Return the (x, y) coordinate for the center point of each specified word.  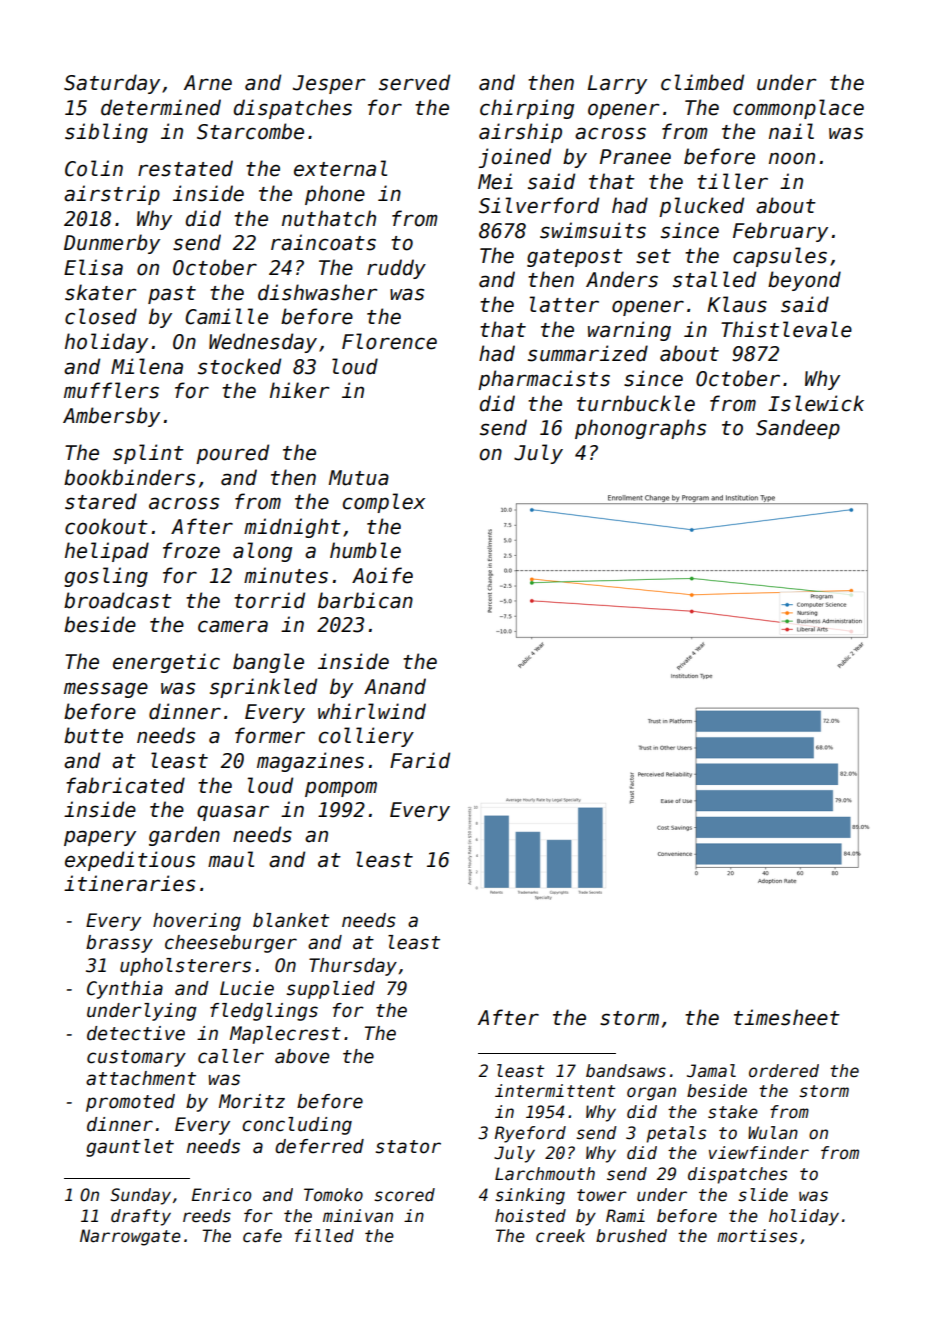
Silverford (539, 205)
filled (324, 1236)
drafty (141, 1217)
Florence (389, 341)
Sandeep (798, 429)
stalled (714, 279)
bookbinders (129, 477)
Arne (208, 83)
